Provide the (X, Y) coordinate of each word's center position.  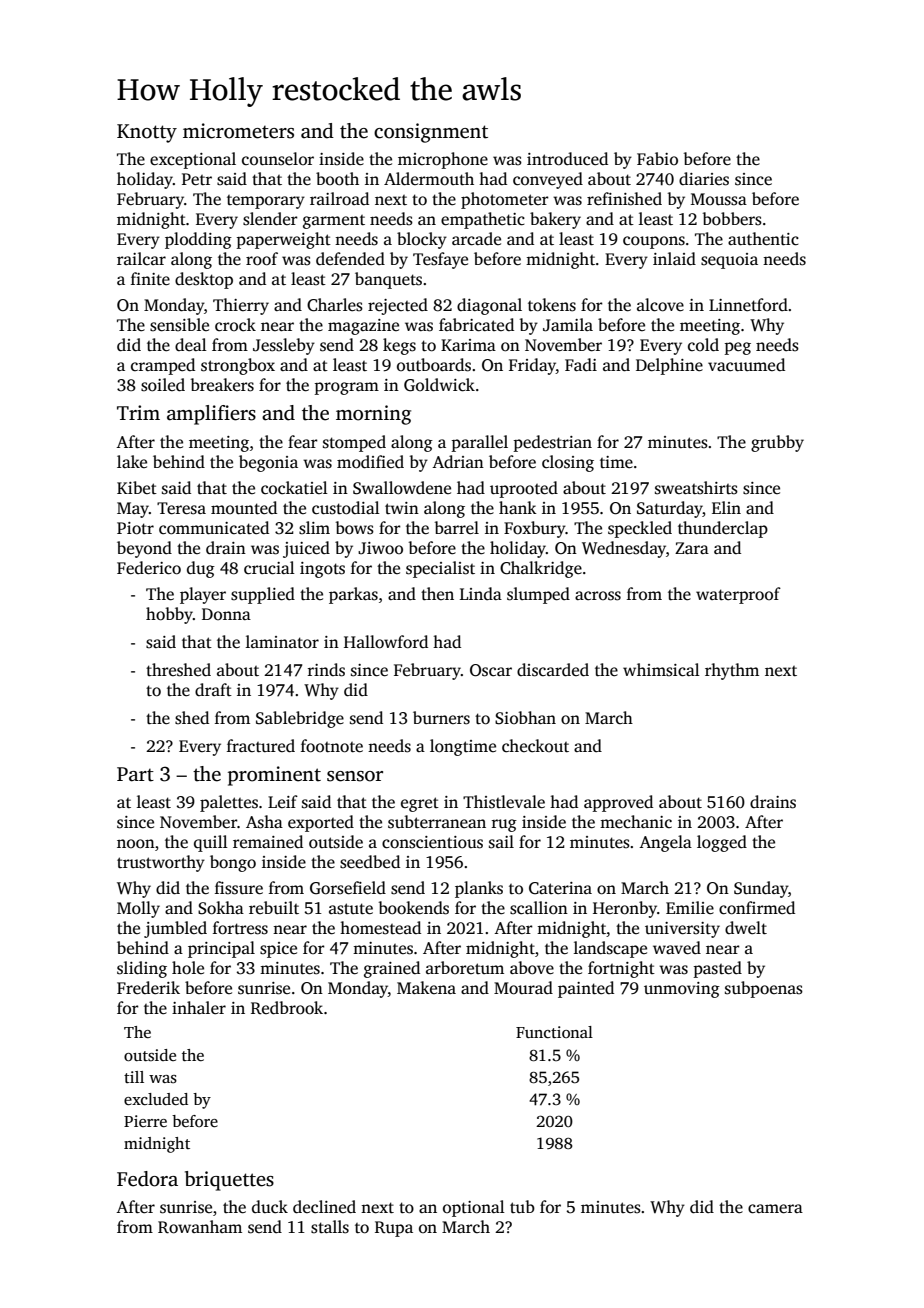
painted (586, 989)
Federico (149, 568)
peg (737, 348)
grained (392, 969)
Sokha (221, 908)
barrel (456, 528)
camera (775, 1209)
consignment (431, 133)
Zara (692, 548)
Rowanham (200, 1227)
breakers (222, 385)
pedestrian (552, 443)
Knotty (147, 133)
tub (522, 1206)
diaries (704, 179)
